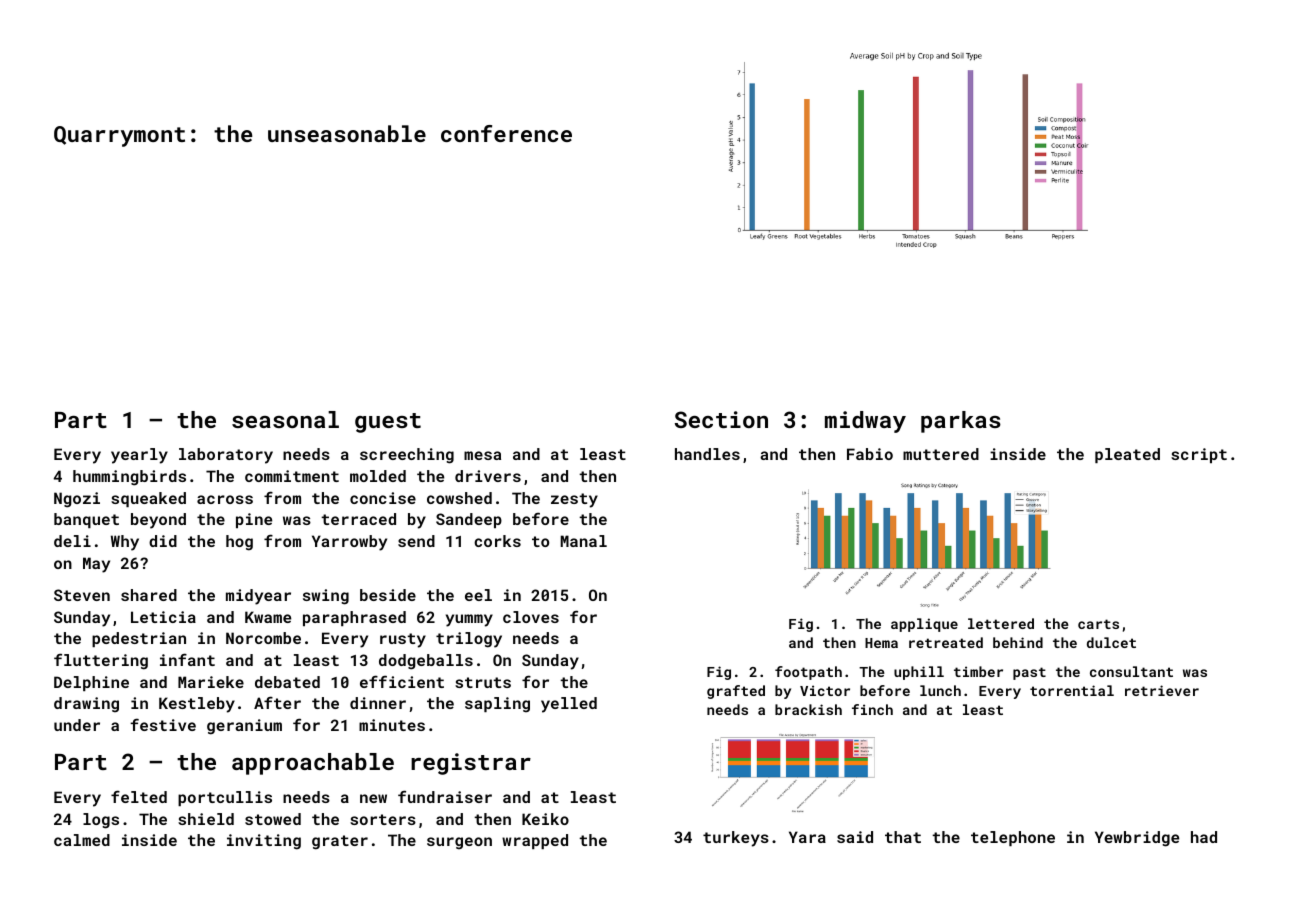 The width and height of the screenshot is (1308, 924). What do you see at coordinates (244, 727) in the screenshot?
I see `geranium` at bounding box center [244, 727].
